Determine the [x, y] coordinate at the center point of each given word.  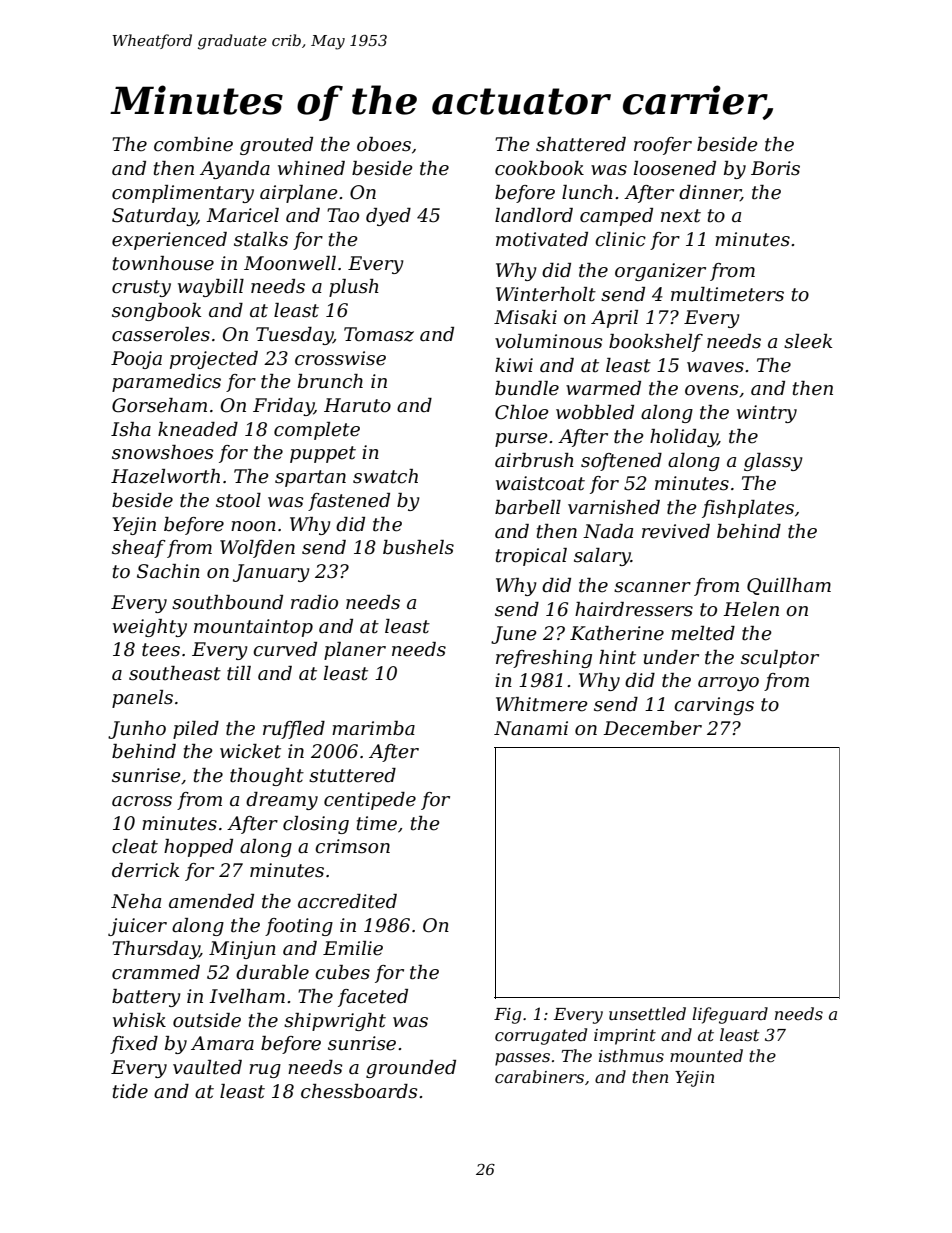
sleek [808, 341]
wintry [767, 414]
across [142, 801]
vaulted [207, 1067]
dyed [388, 217]
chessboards [359, 1091]
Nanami [531, 728]
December [652, 728]
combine [193, 144]
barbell [528, 507]
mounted [706, 1055]
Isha [131, 429]
